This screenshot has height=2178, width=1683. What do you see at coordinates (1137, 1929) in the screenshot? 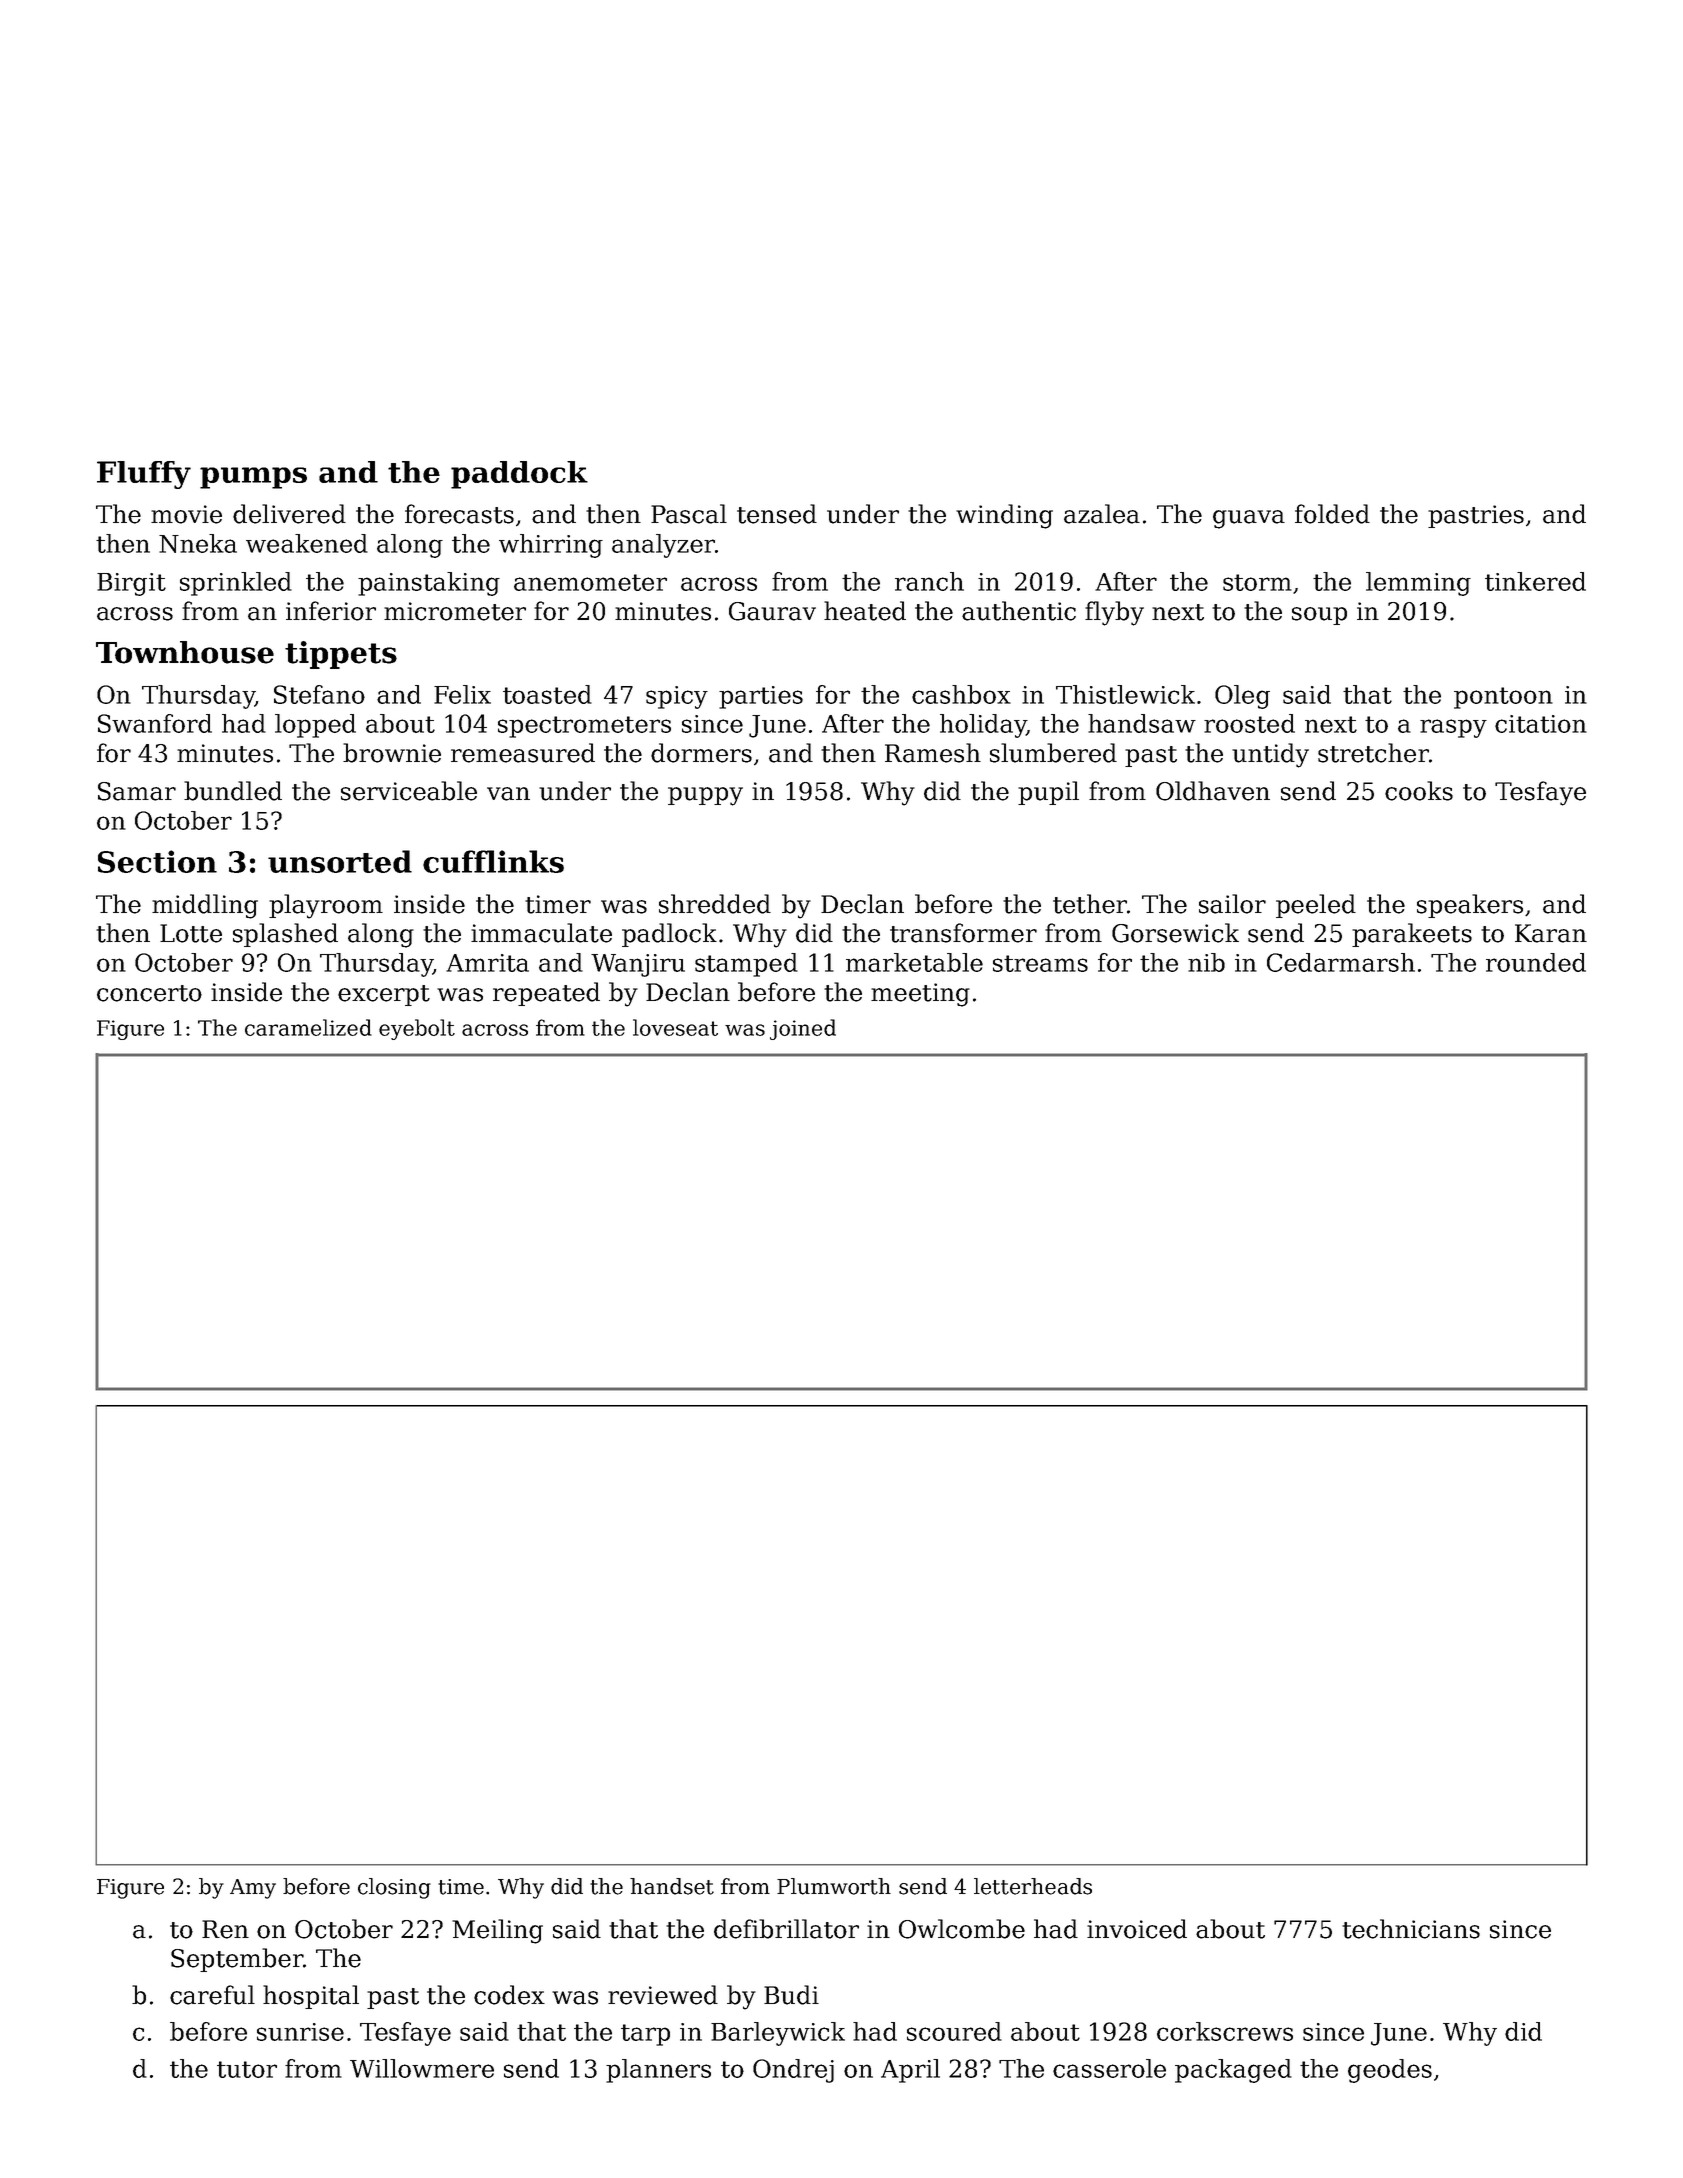
I see `invoiced` at bounding box center [1137, 1929].
